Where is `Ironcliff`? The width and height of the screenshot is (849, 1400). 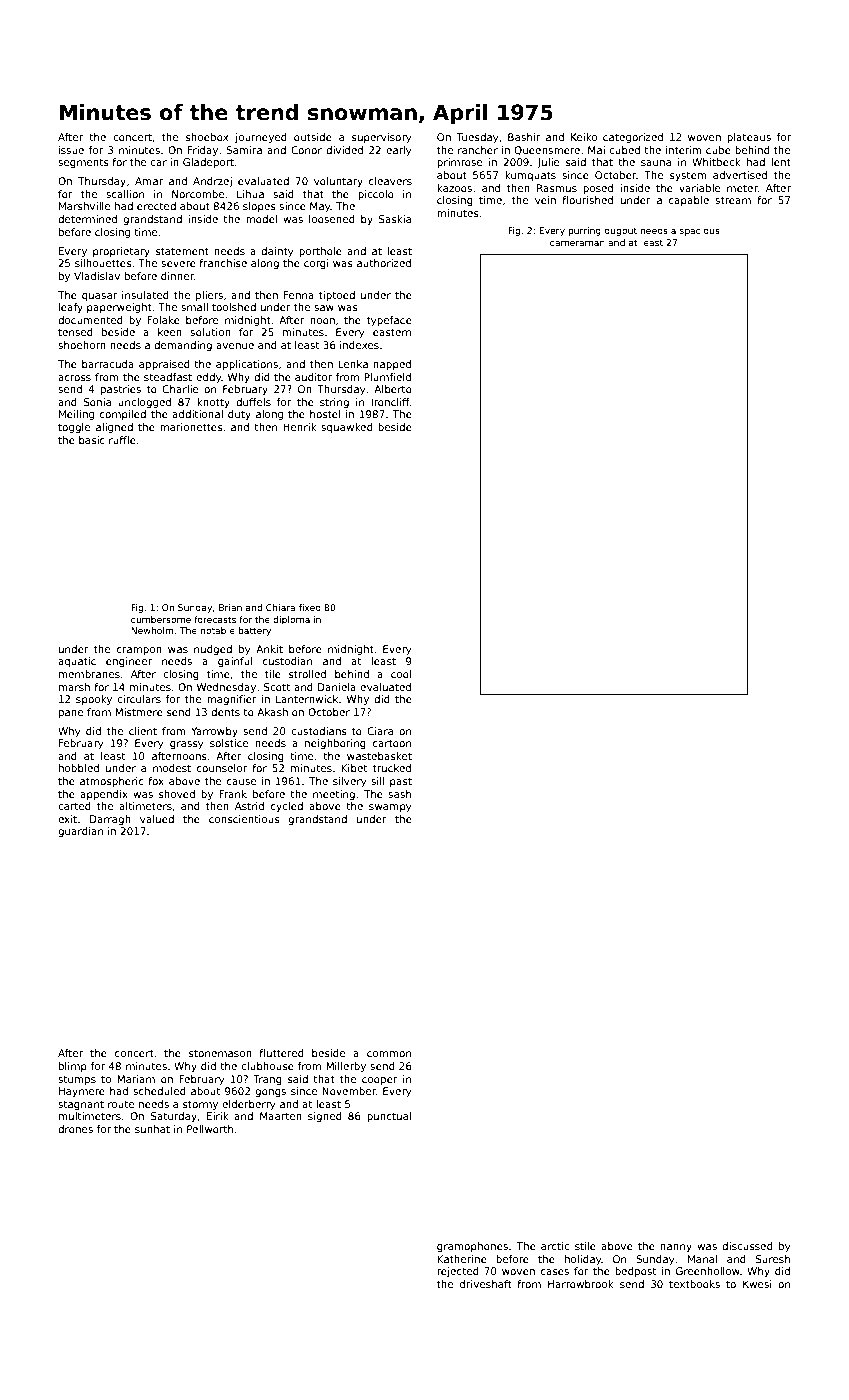 Ironcliff is located at coordinates (390, 402).
